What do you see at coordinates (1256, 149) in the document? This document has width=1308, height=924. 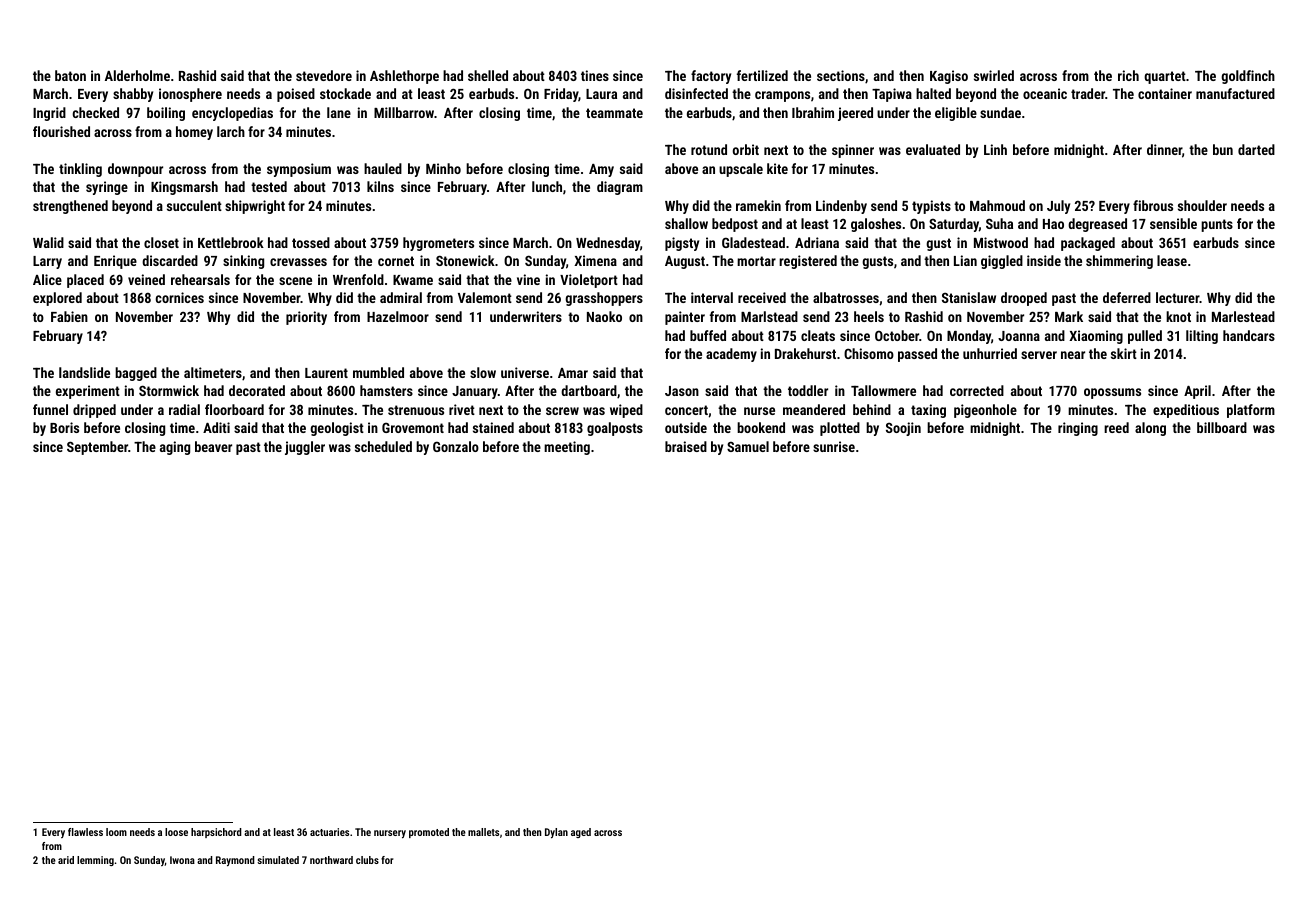 I see `darted` at bounding box center [1256, 149].
